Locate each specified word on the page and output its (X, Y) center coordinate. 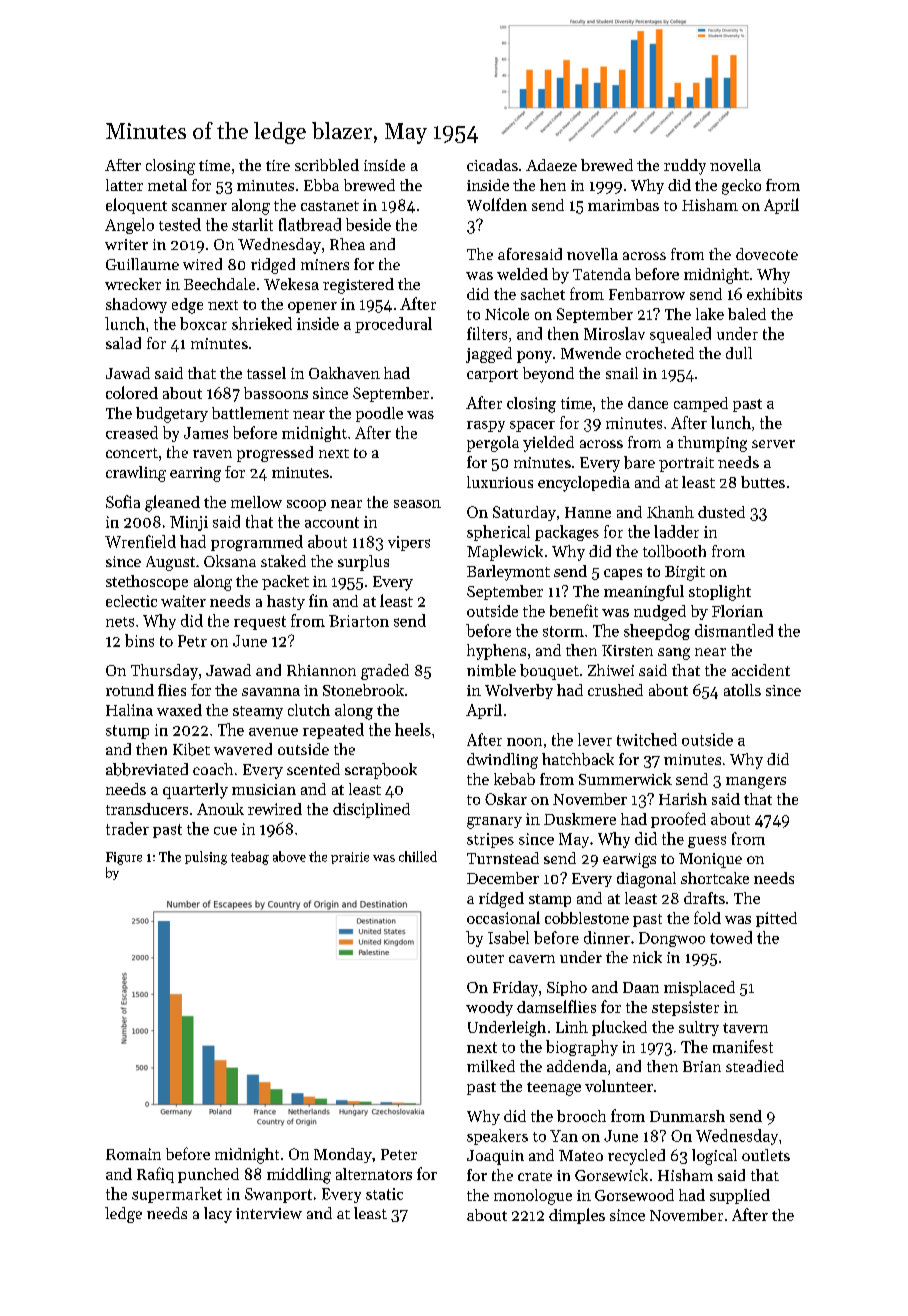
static (384, 1194)
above (289, 856)
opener (312, 307)
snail (622, 373)
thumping (712, 444)
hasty (286, 602)
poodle (379, 414)
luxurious (500, 482)
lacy (218, 1215)
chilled (418, 856)
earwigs (629, 860)
